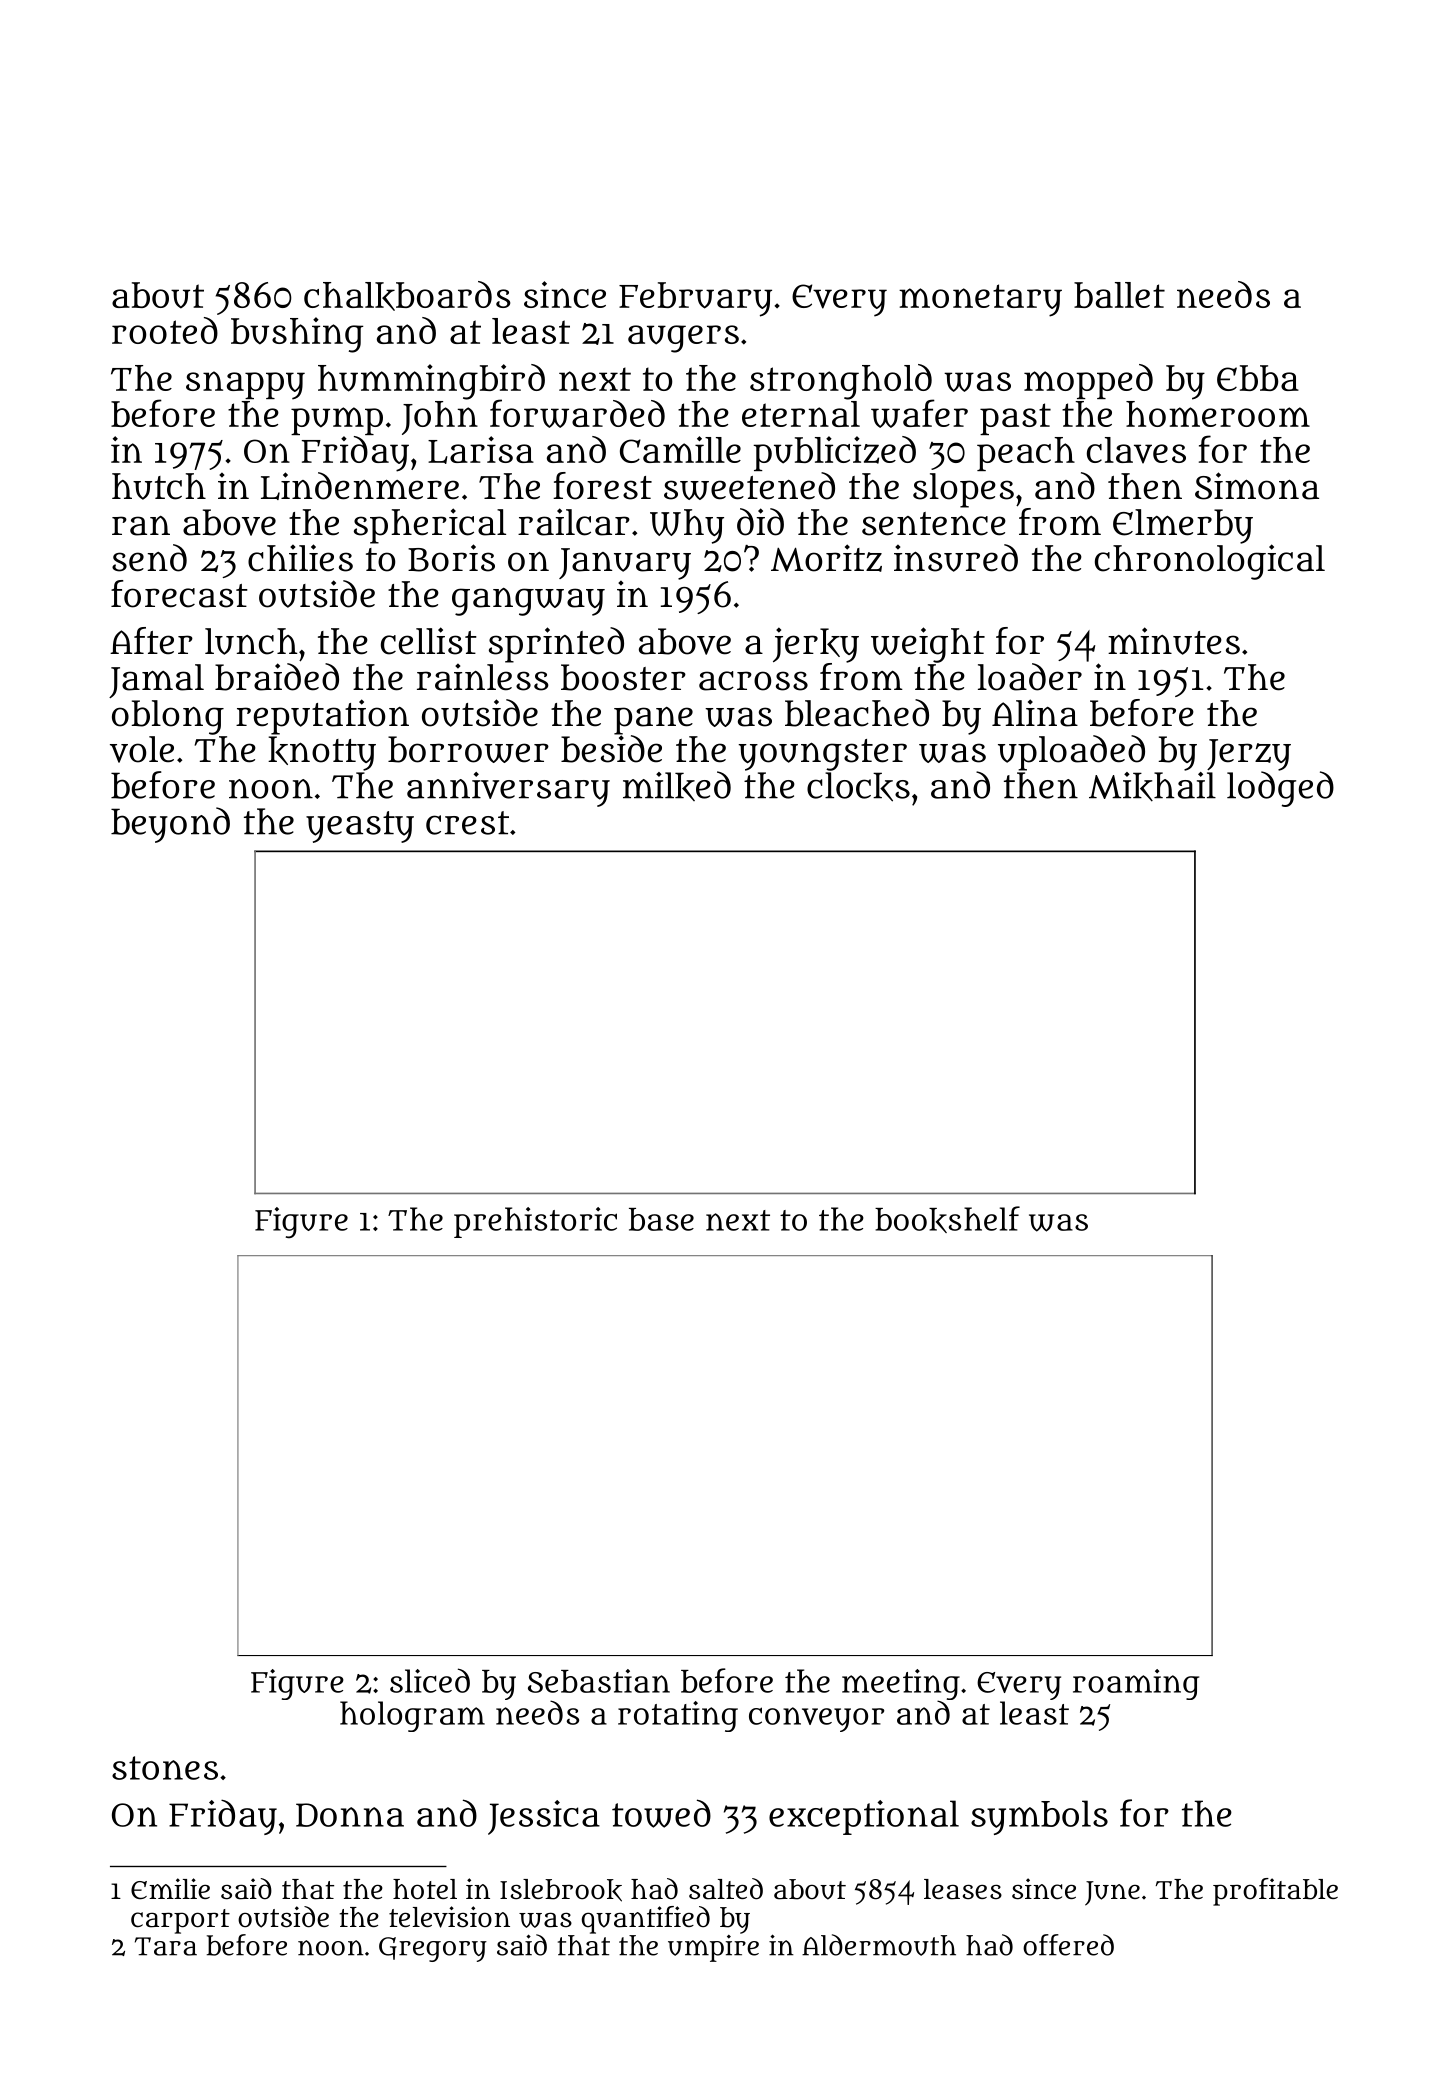 This document has width=1450, height=2100. I want to click on prehistoric, so click(535, 1222).
